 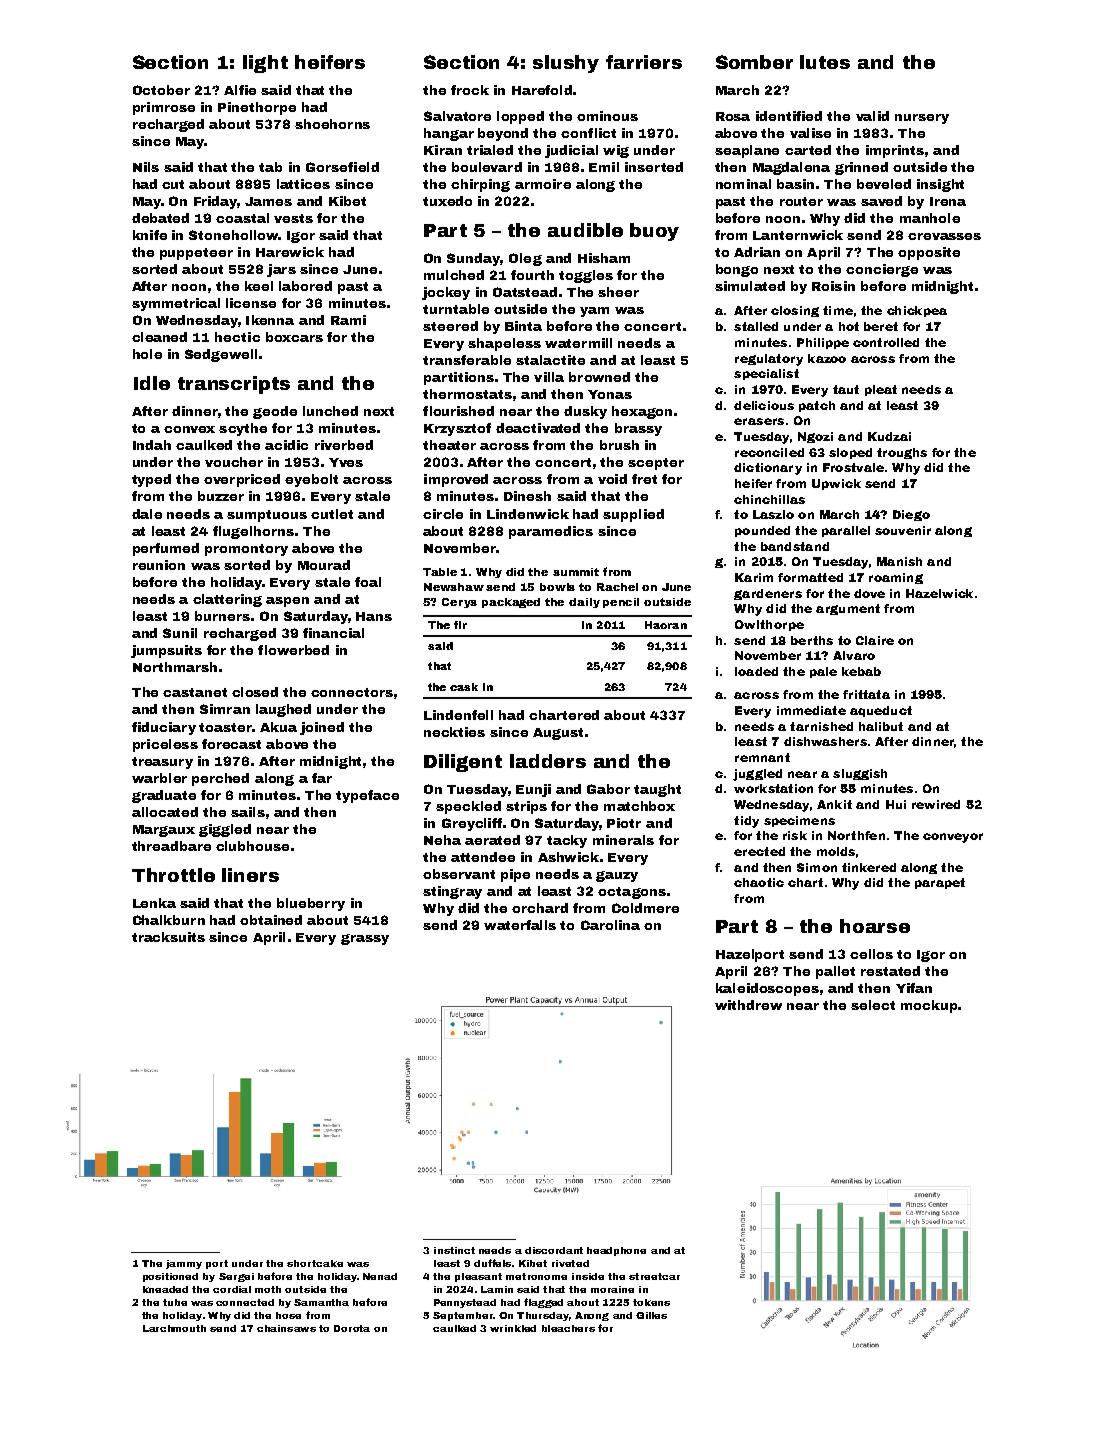 What do you see at coordinates (881, 201) in the page?
I see `saved` at bounding box center [881, 201].
